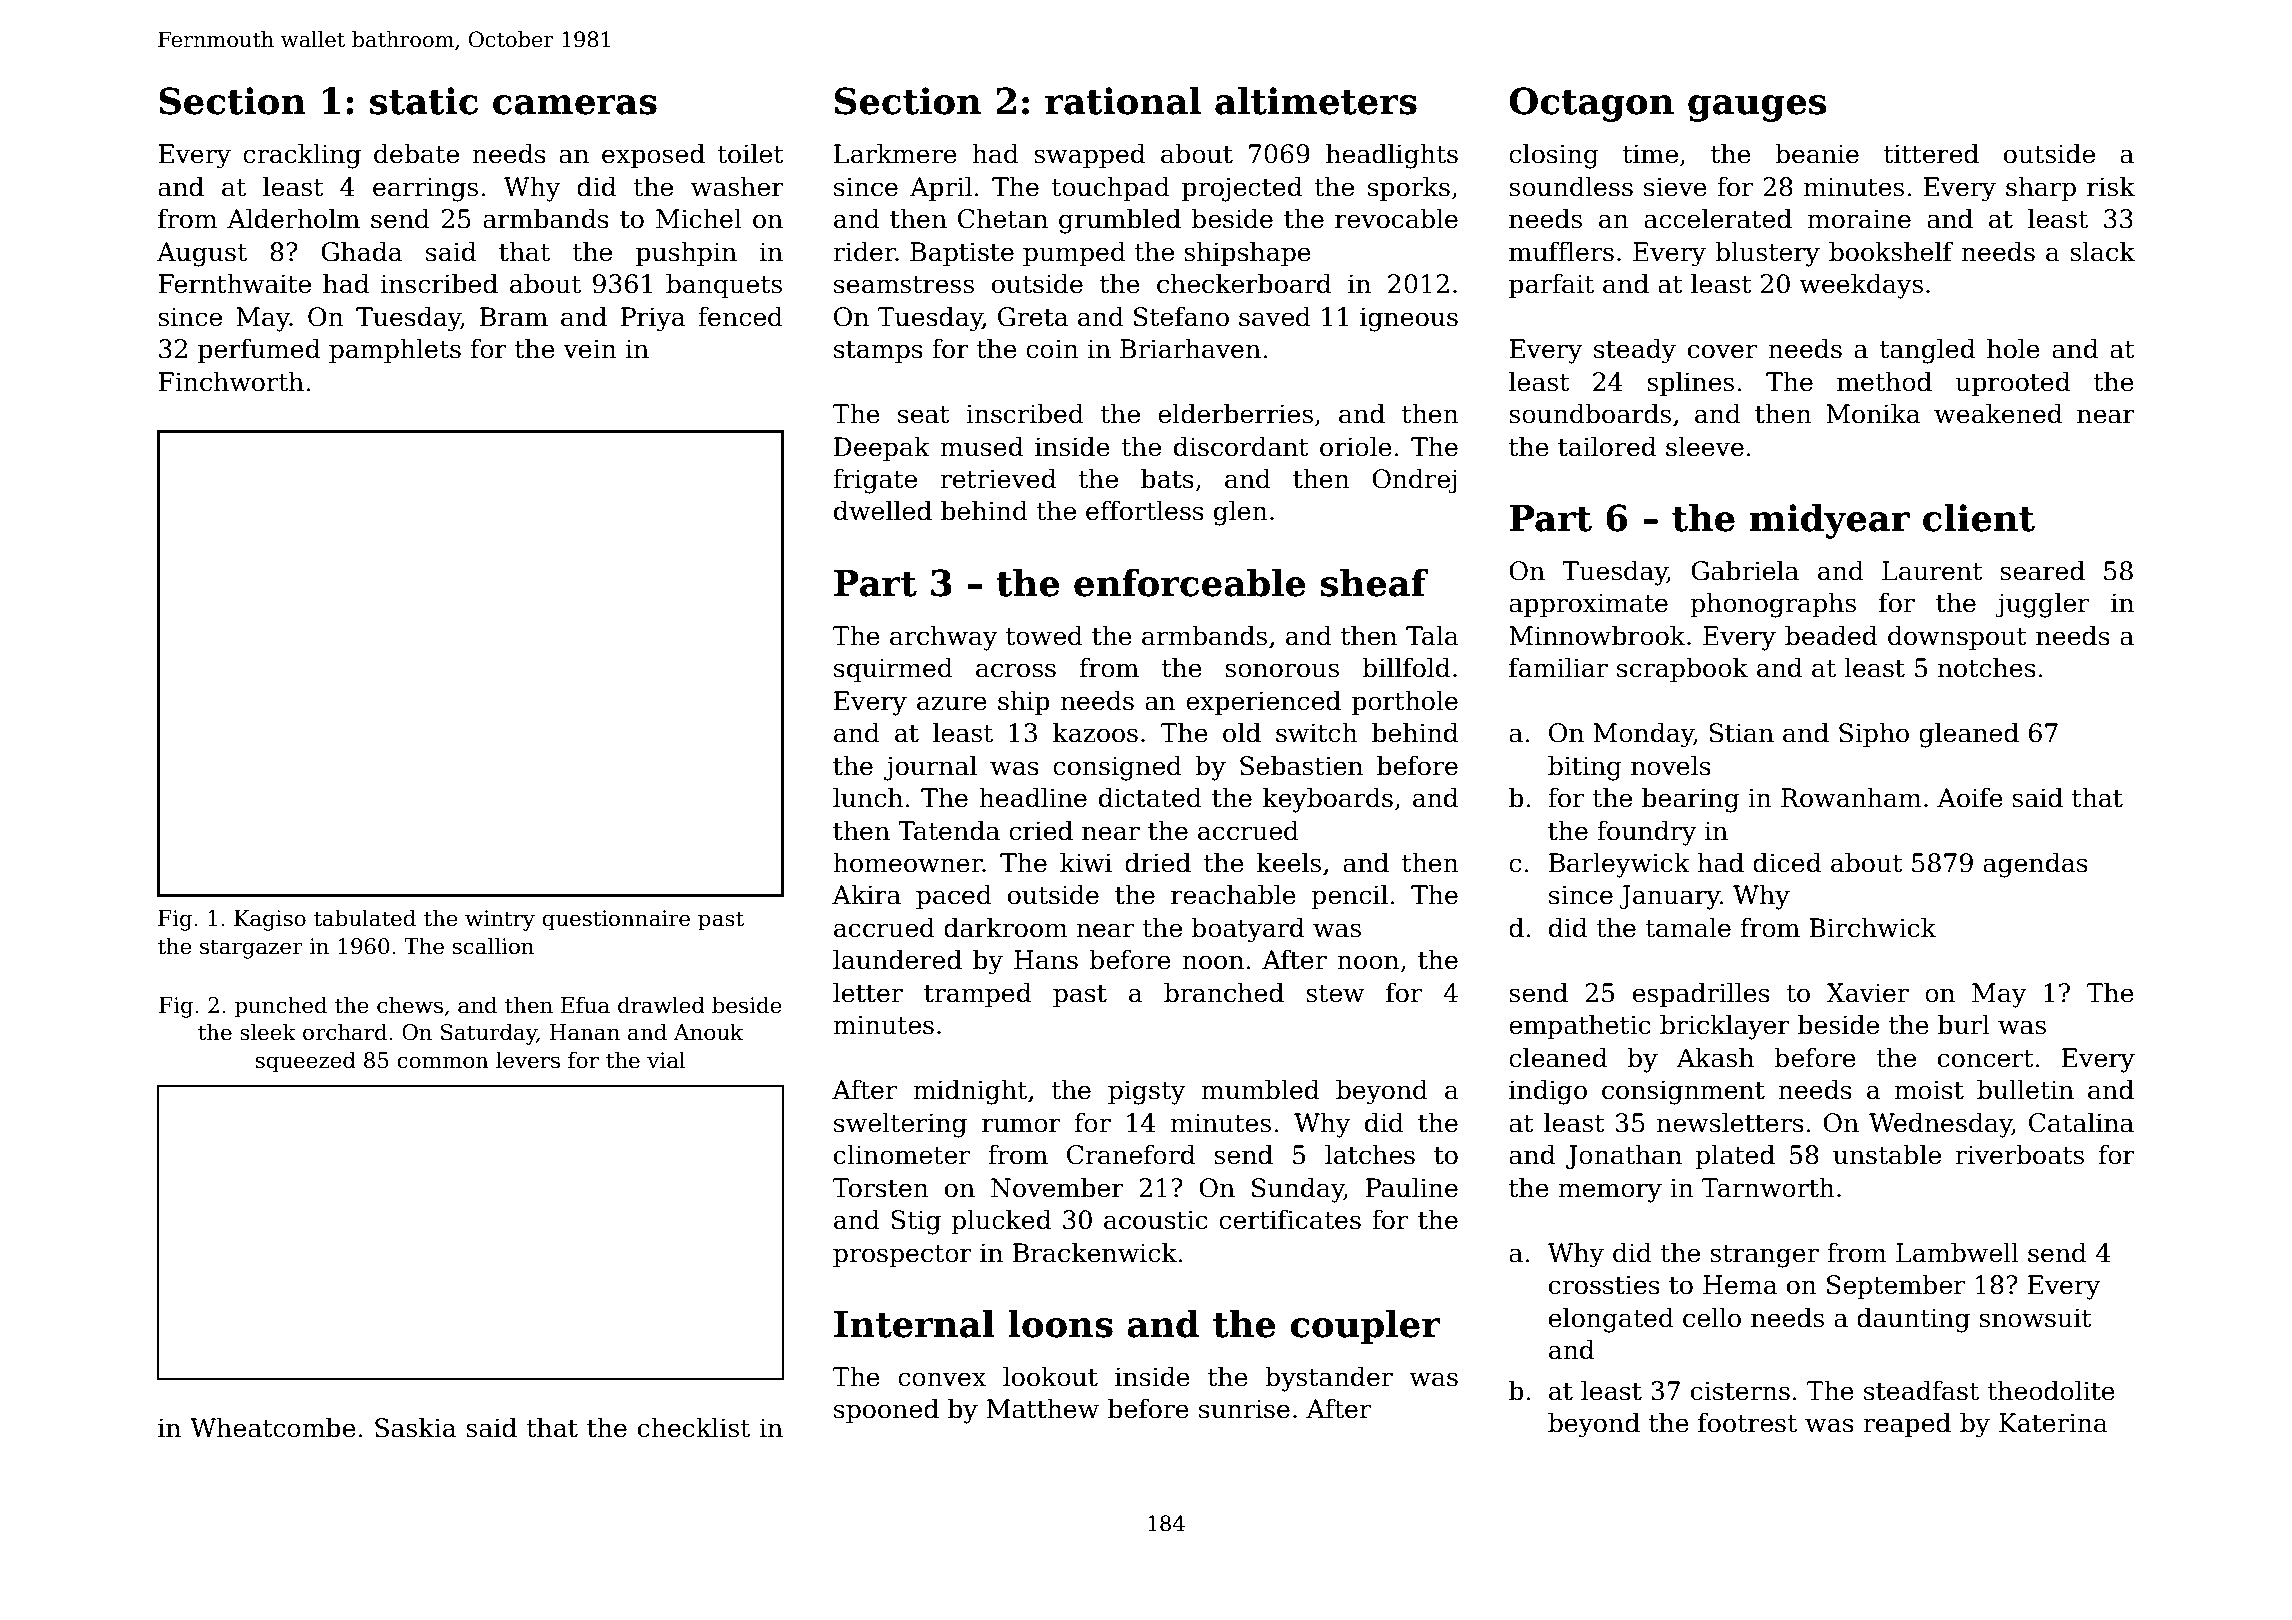  I want to click on consignment, so click(1683, 1092).
